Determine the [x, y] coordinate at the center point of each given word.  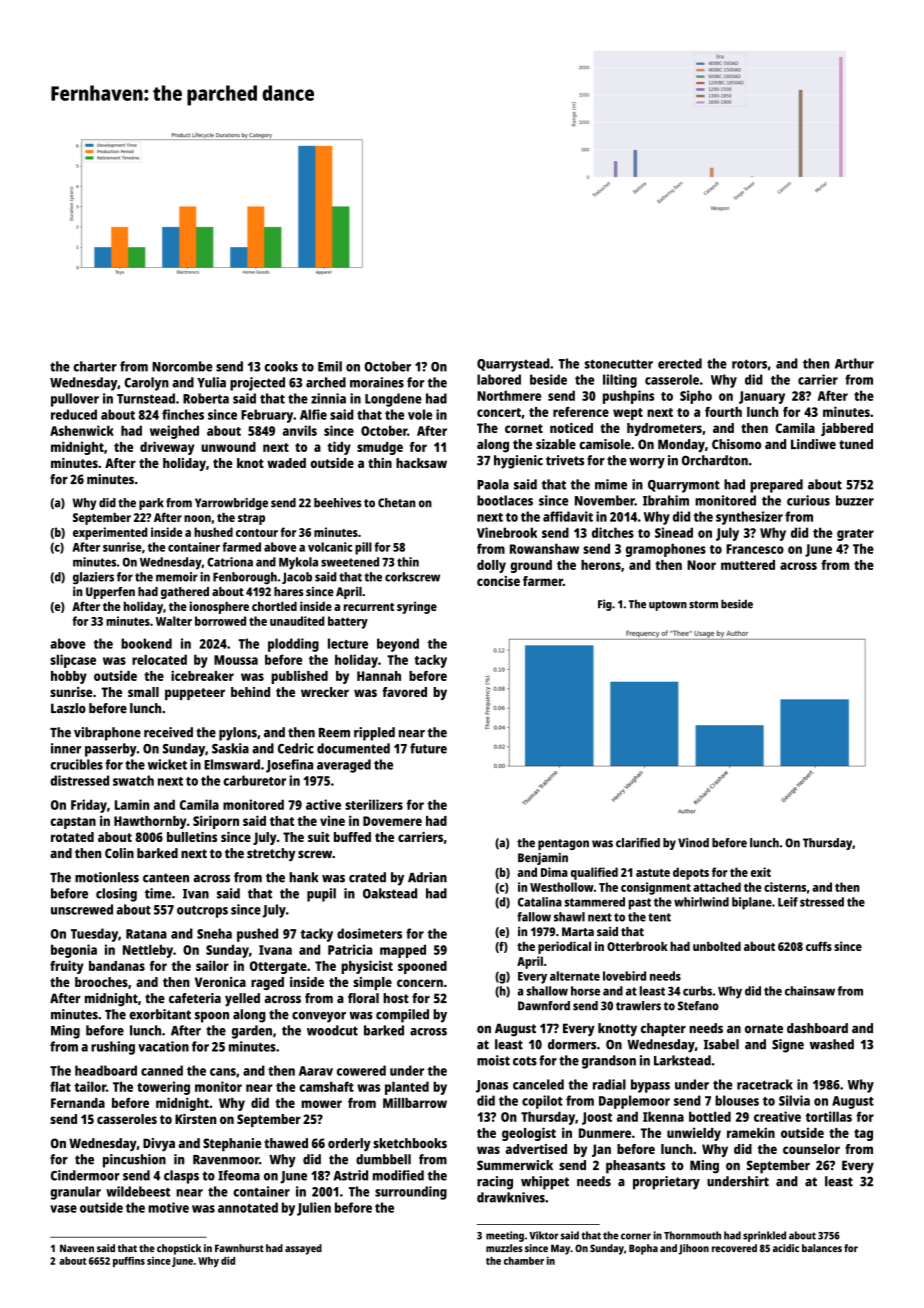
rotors [749, 364]
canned [162, 1070]
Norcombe [182, 366]
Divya [159, 1145]
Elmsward [232, 764]
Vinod [693, 843]
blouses [737, 1100]
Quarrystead [513, 365]
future [428, 748]
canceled [538, 1084]
